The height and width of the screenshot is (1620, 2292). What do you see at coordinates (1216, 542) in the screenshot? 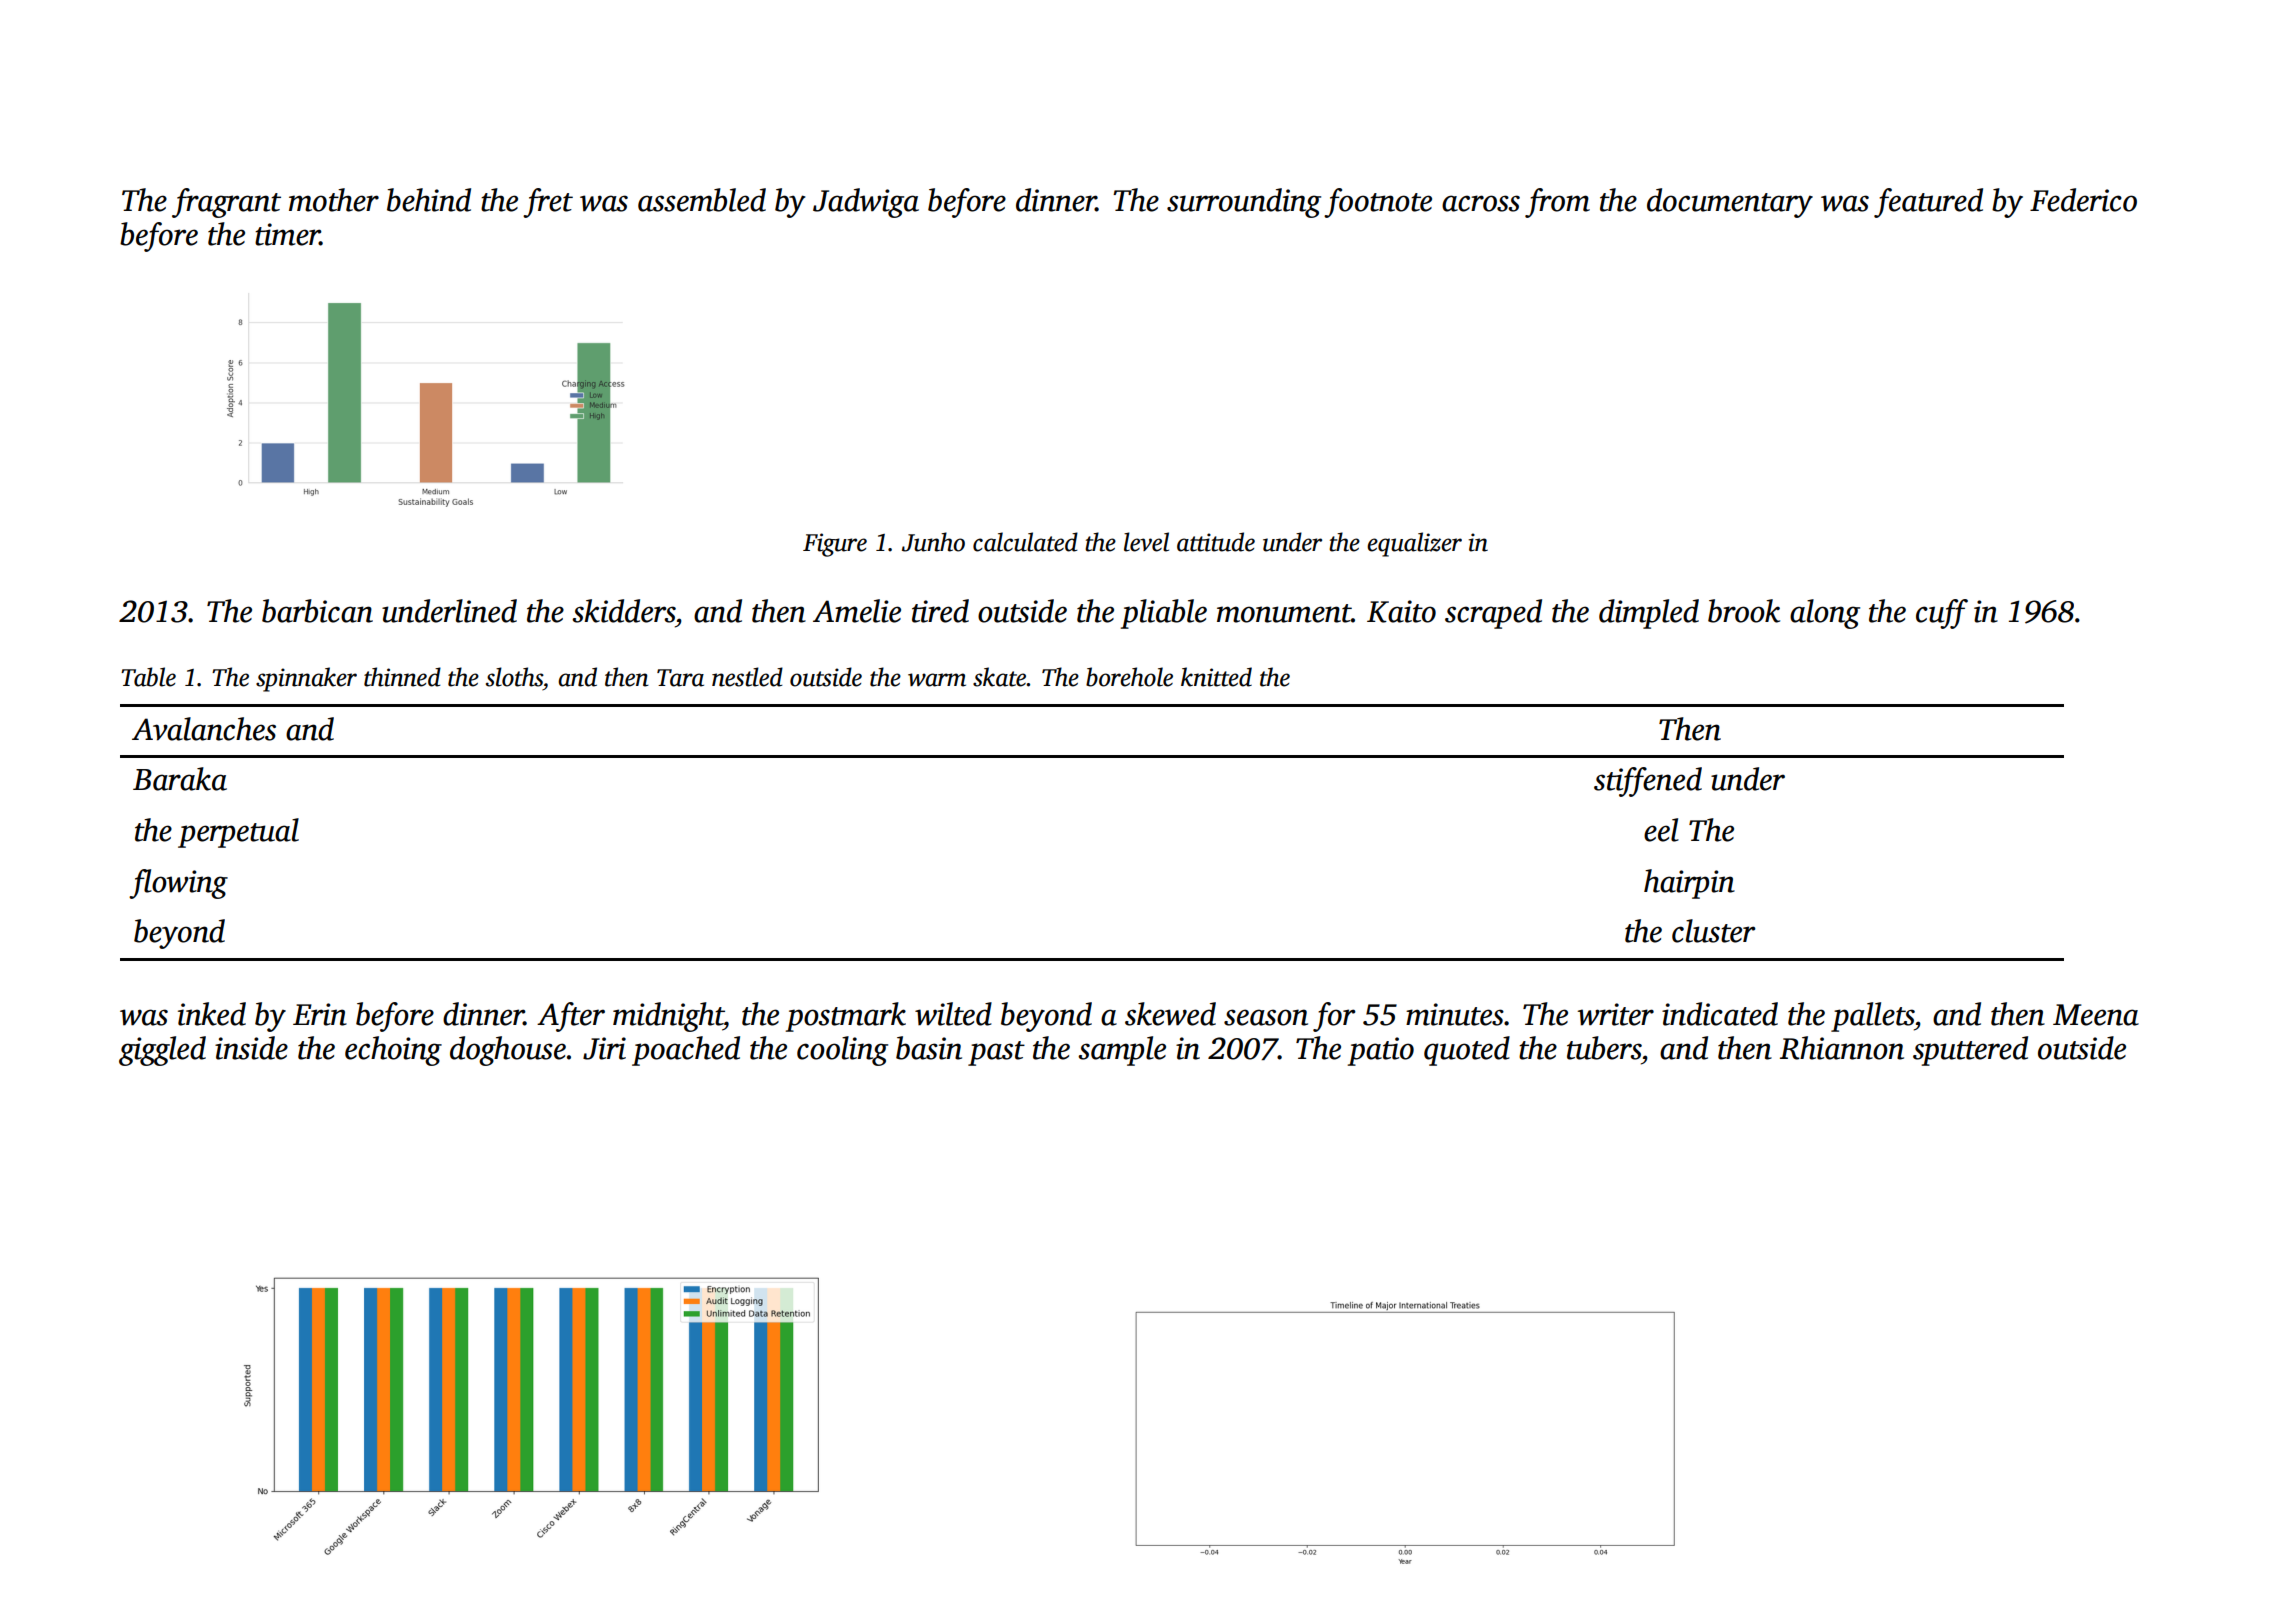
I see `attitude` at bounding box center [1216, 542].
